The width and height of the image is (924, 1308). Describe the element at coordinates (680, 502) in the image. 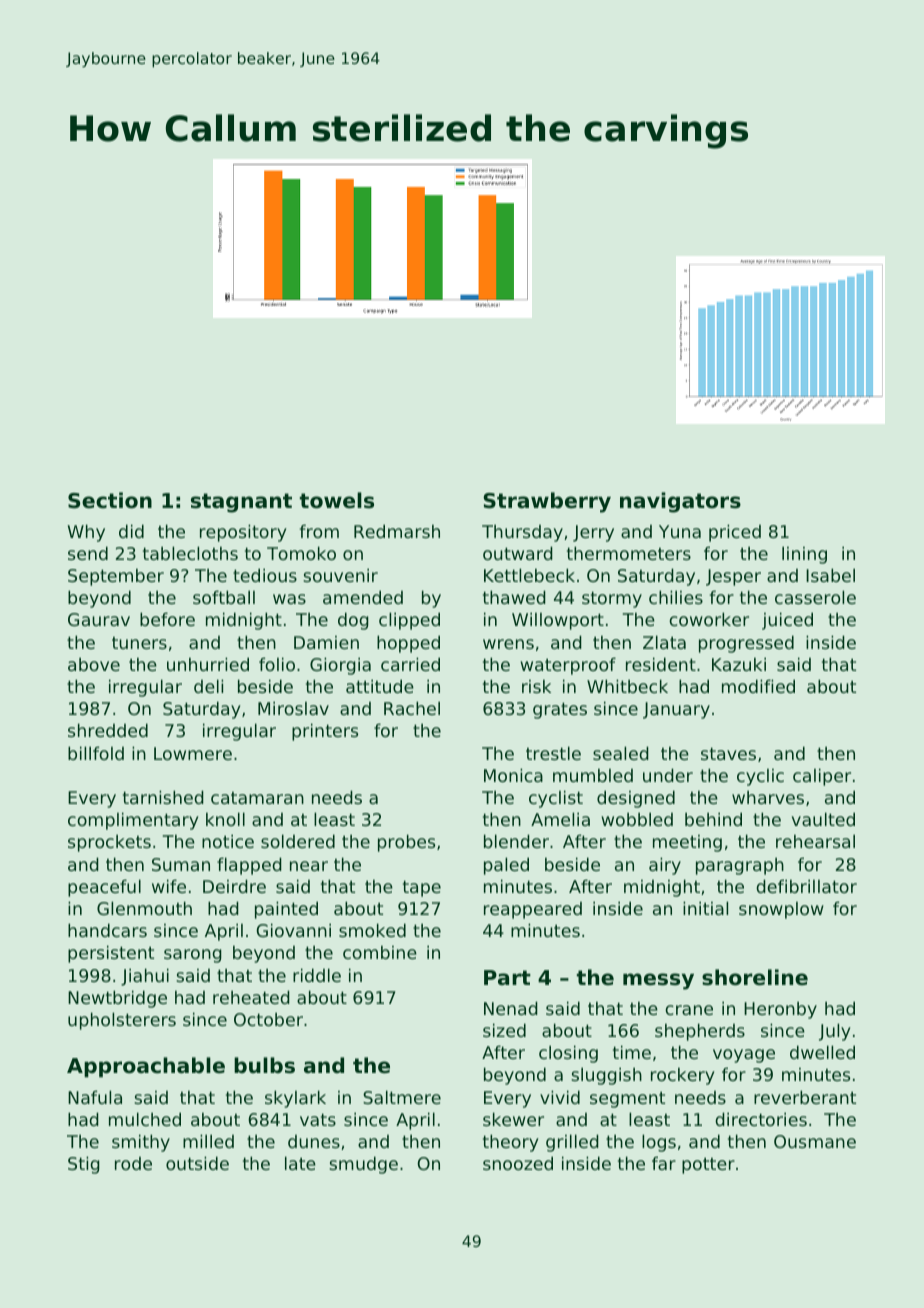

I see `navigators` at that location.
